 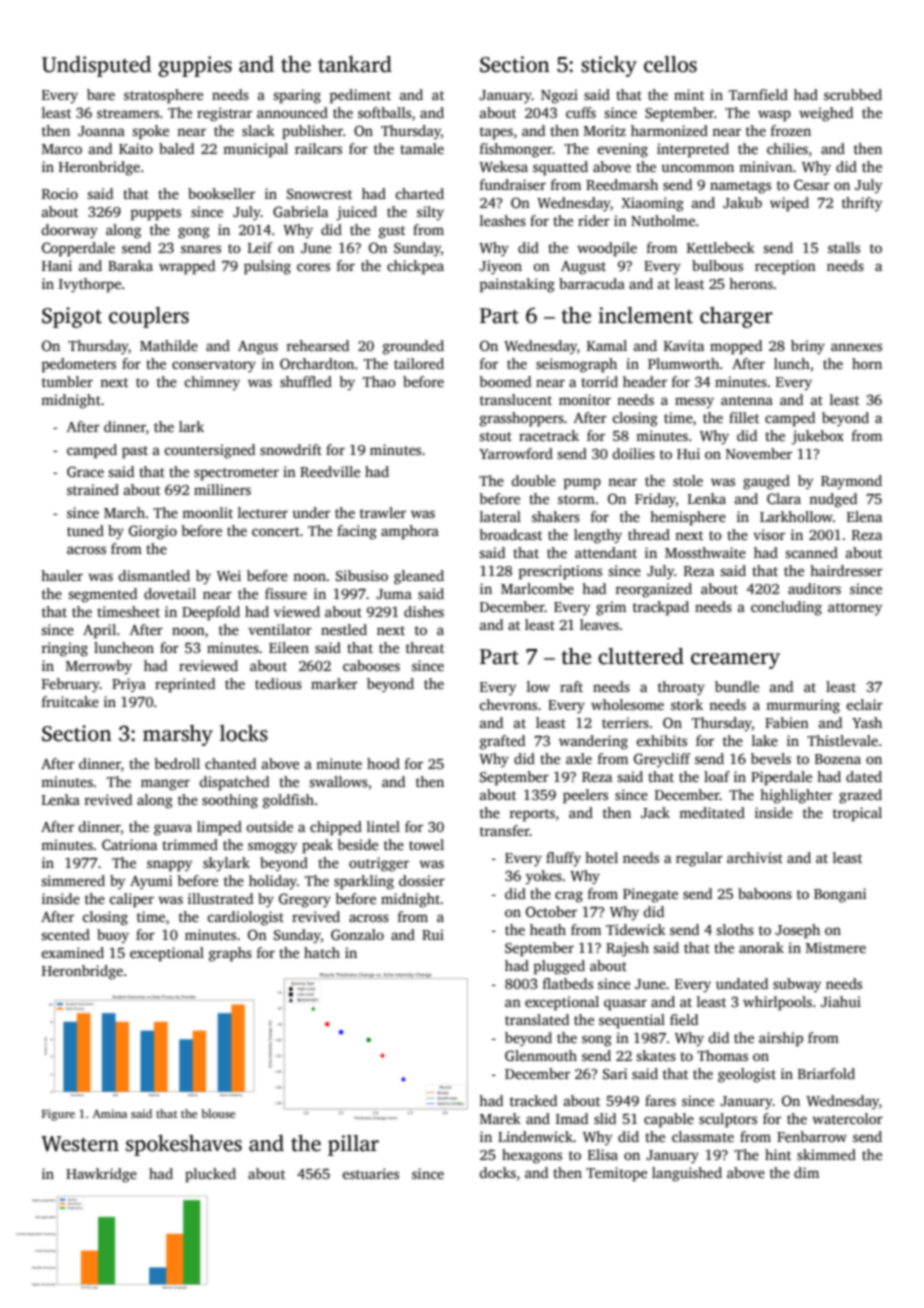 What do you see at coordinates (194, 233) in the screenshot?
I see `gong` at bounding box center [194, 233].
